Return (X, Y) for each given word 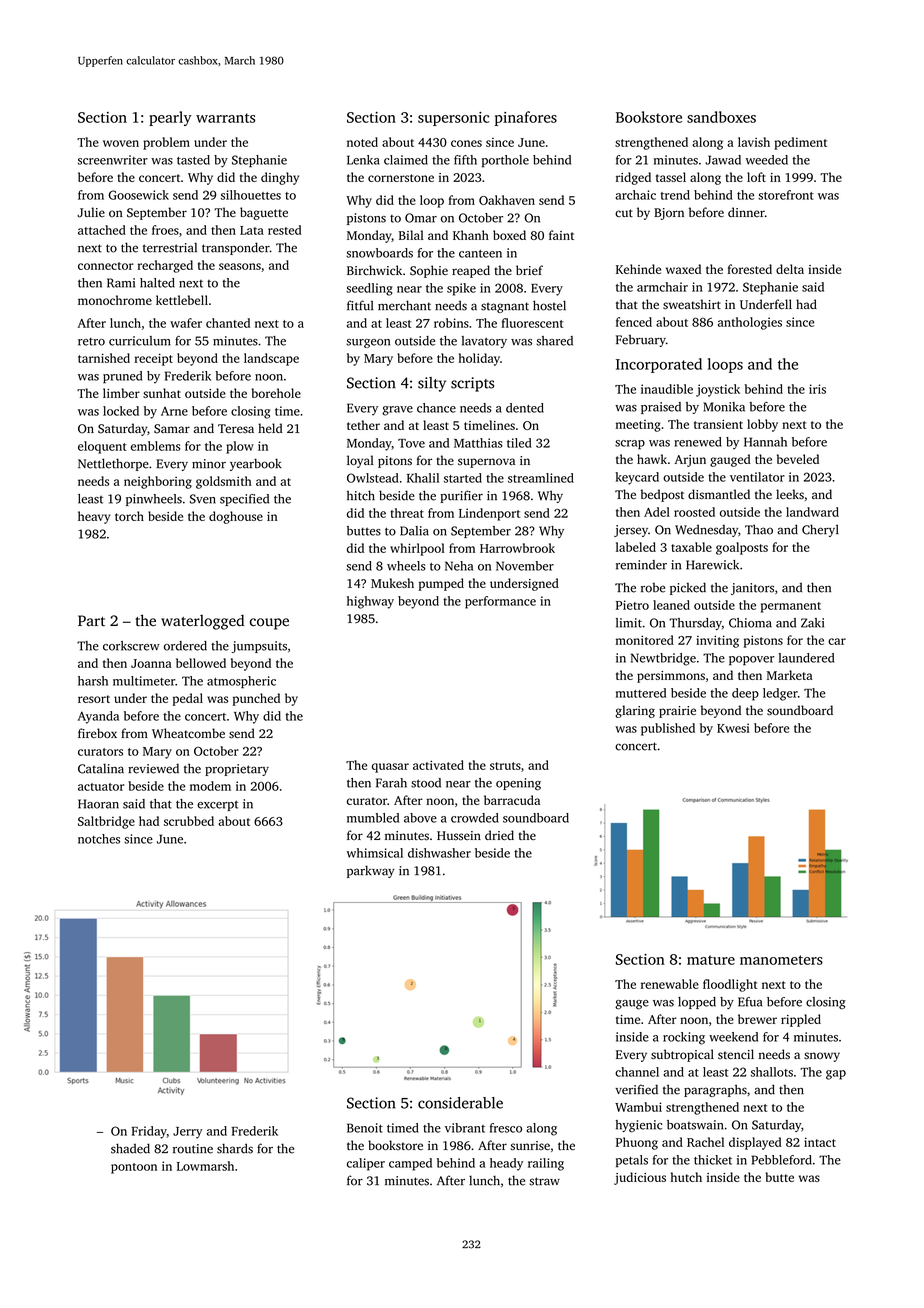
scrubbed (189, 821)
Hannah (765, 442)
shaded (130, 1148)
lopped (697, 1003)
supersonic (453, 119)
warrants (225, 118)
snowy (822, 1057)
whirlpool (417, 549)
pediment (800, 143)
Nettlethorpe (113, 464)
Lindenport (489, 514)
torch (129, 516)
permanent (791, 607)
